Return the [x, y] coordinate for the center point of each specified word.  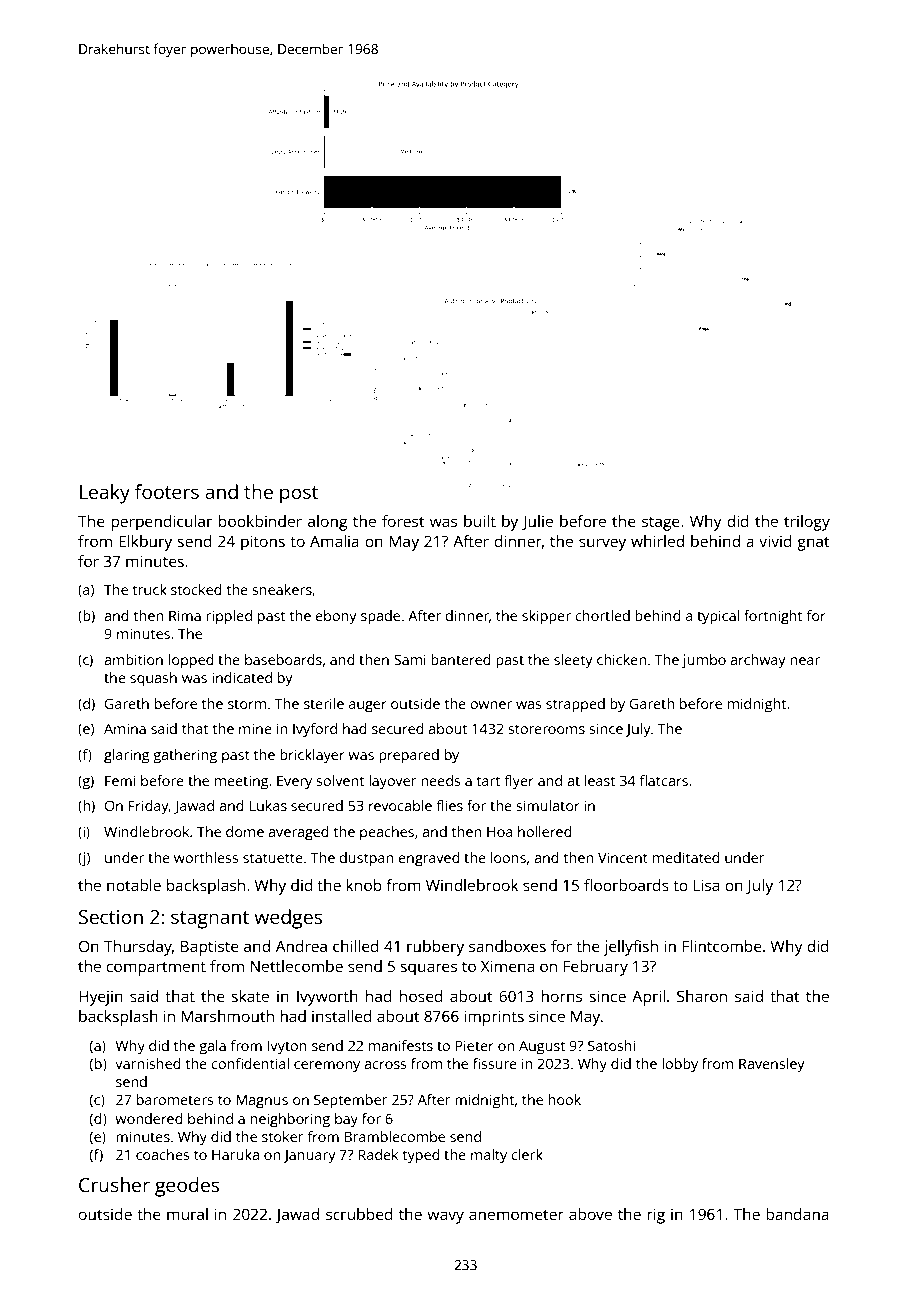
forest [403, 521]
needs [440, 780]
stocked [196, 589]
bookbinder [260, 521]
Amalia [334, 541]
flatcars [664, 780]
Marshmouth [228, 1016]
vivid [775, 541]
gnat [813, 543]
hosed [421, 996]
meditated [686, 857]
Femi [120, 780]
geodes [187, 1187]
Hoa [500, 831]
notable [134, 885]
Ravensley [772, 1065]
